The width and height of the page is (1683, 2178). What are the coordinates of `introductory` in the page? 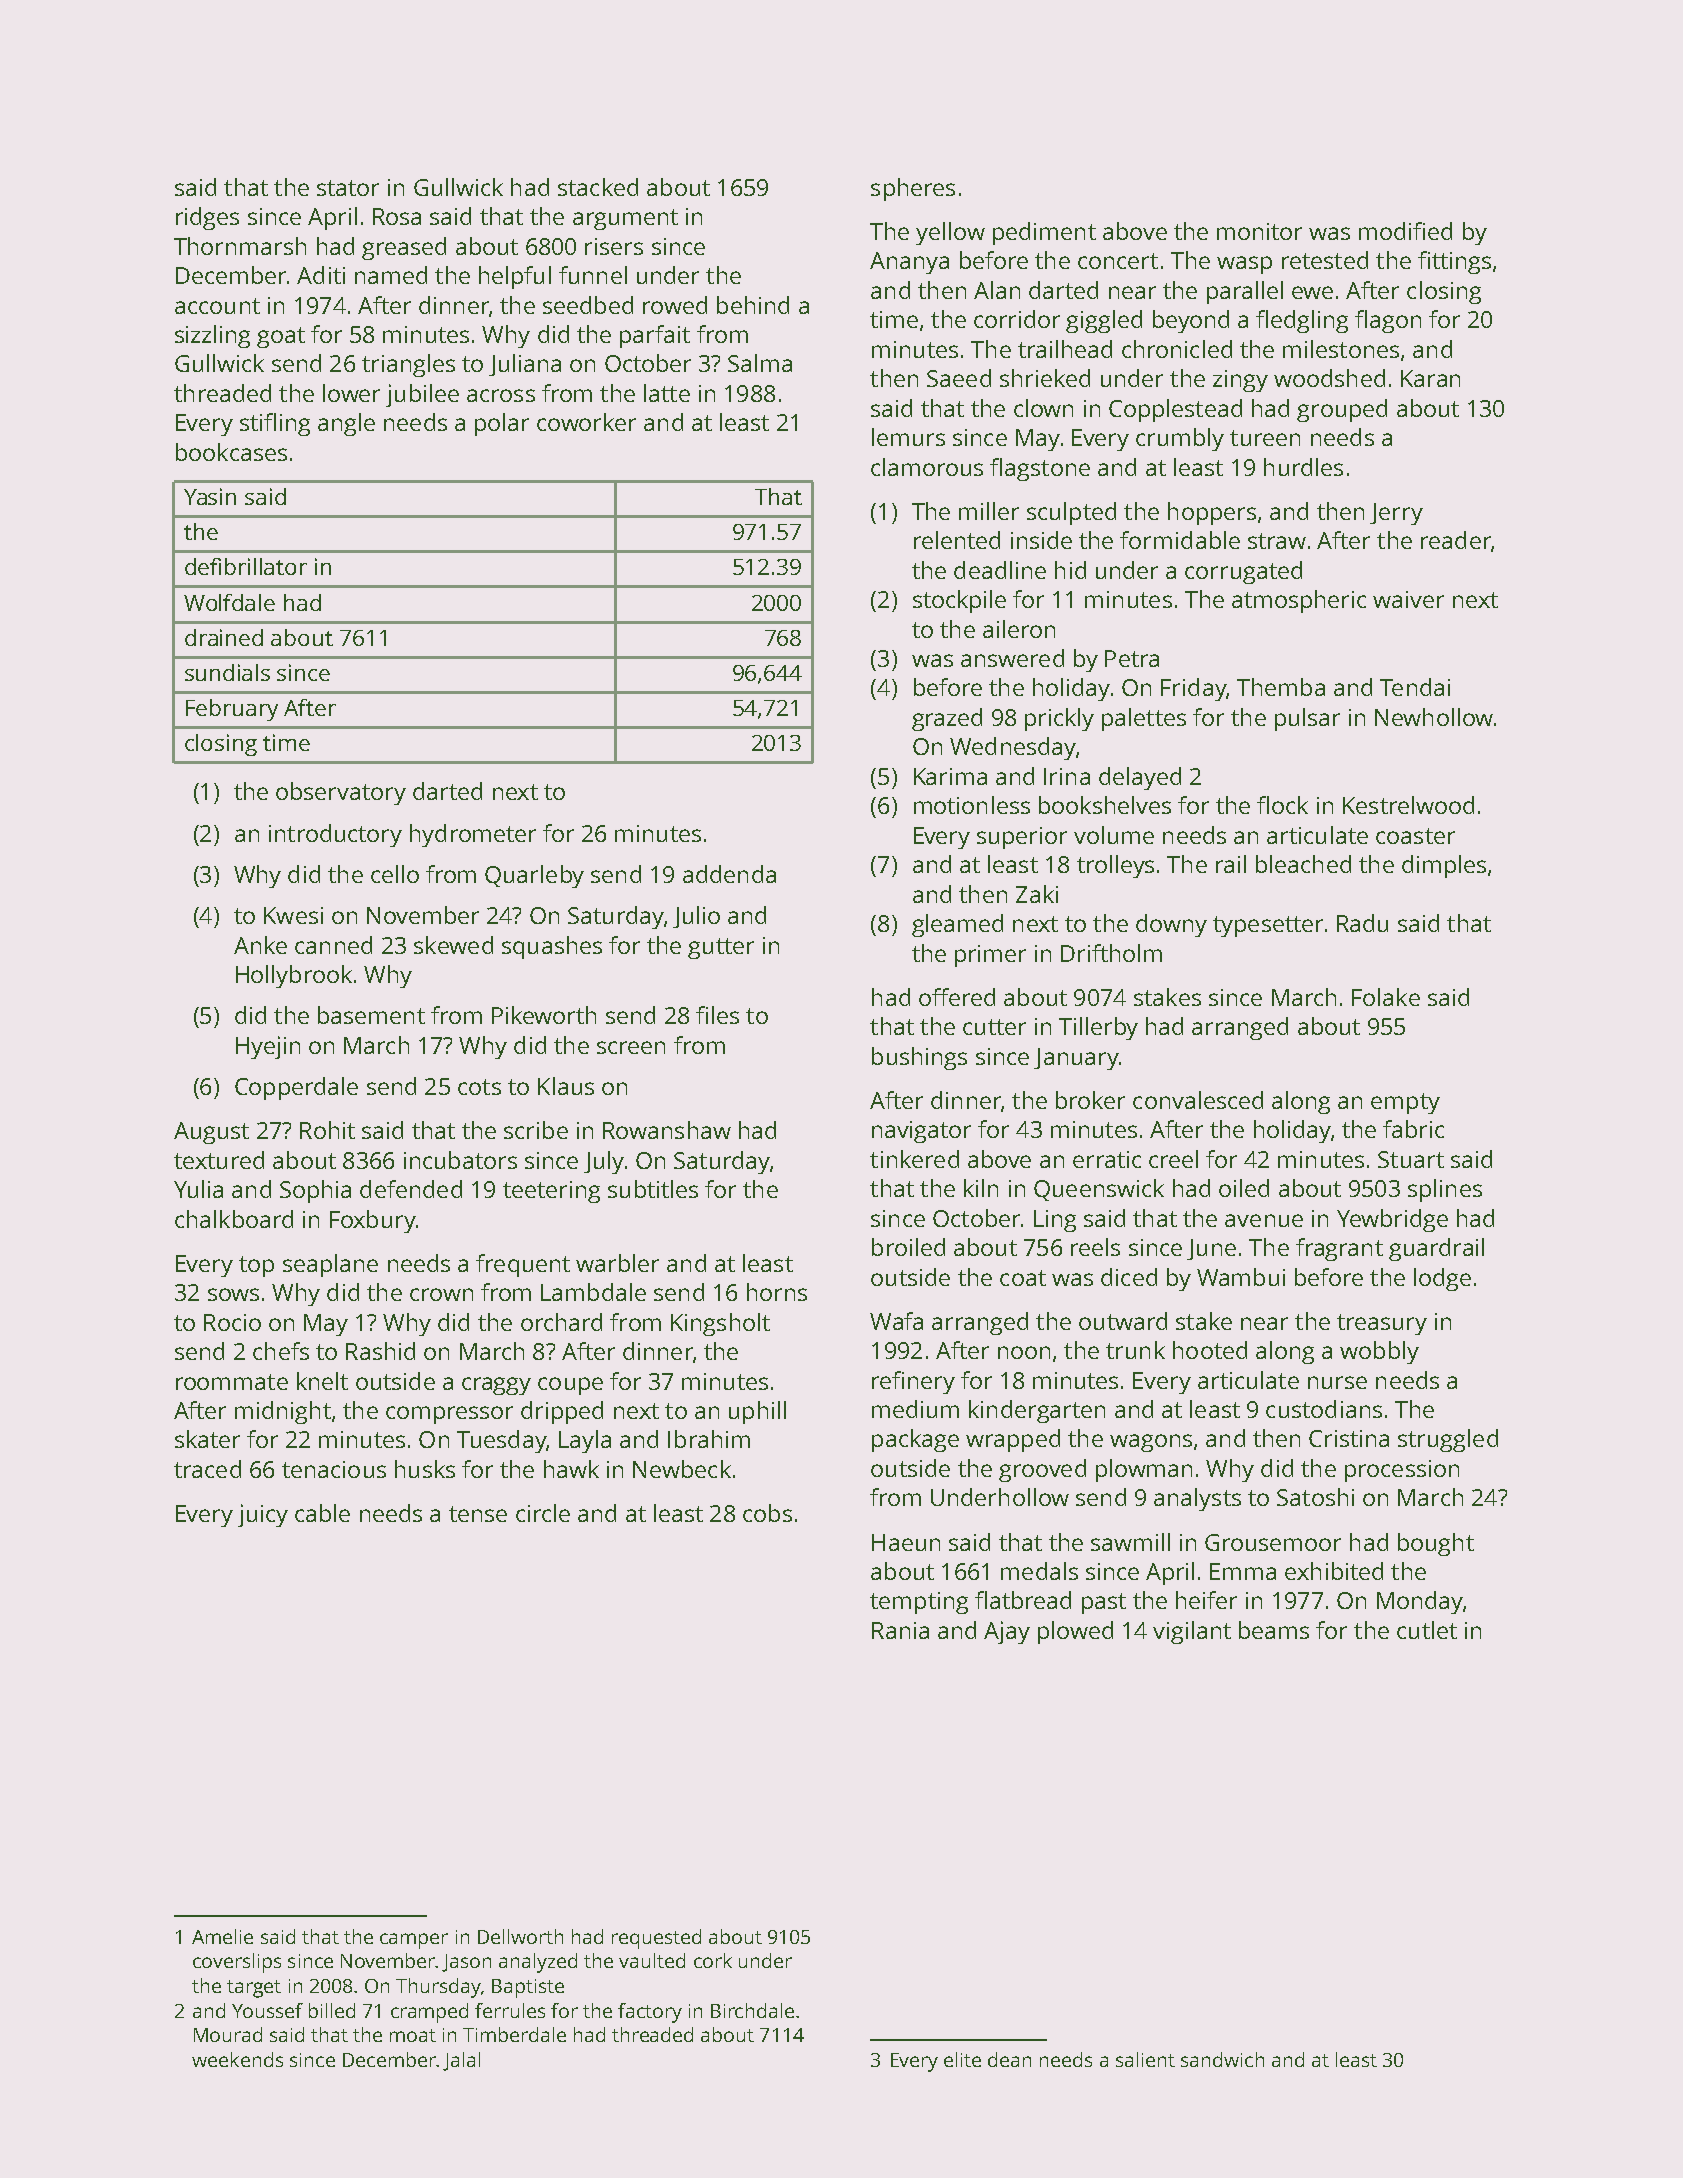 It's located at (335, 835).
